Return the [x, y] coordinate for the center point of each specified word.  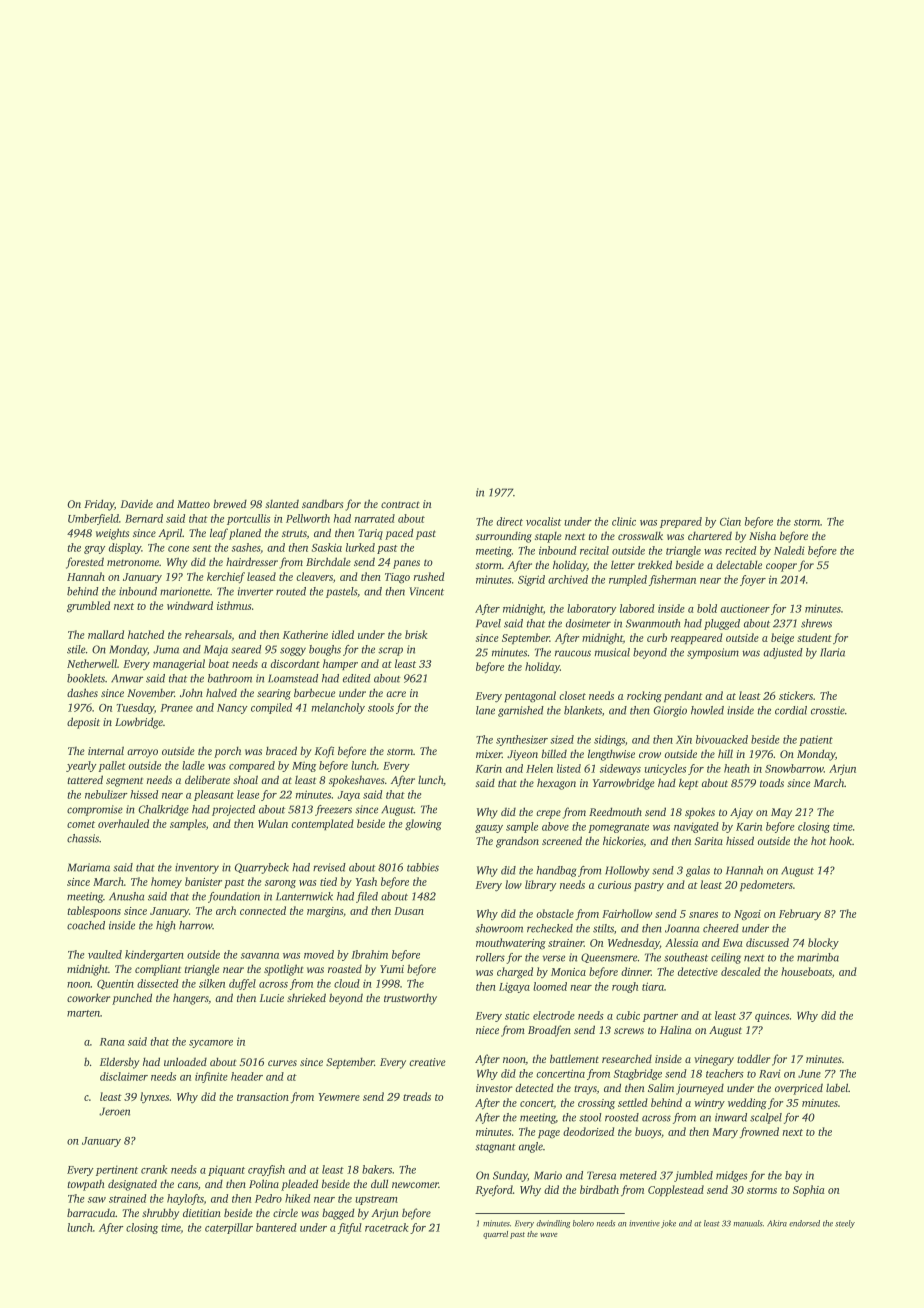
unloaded [185, 1061]
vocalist [543, 521]
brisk [416, 634]
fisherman [672, 580]
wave [549, 1235]
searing [274, 694]
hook [840, 840]
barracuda [91, 1212]
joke [668, 1224]
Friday [99, 505]
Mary [725, 1133]
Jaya [349, 796]
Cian [730, 521]
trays [585, 1090]
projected [233, 810]
